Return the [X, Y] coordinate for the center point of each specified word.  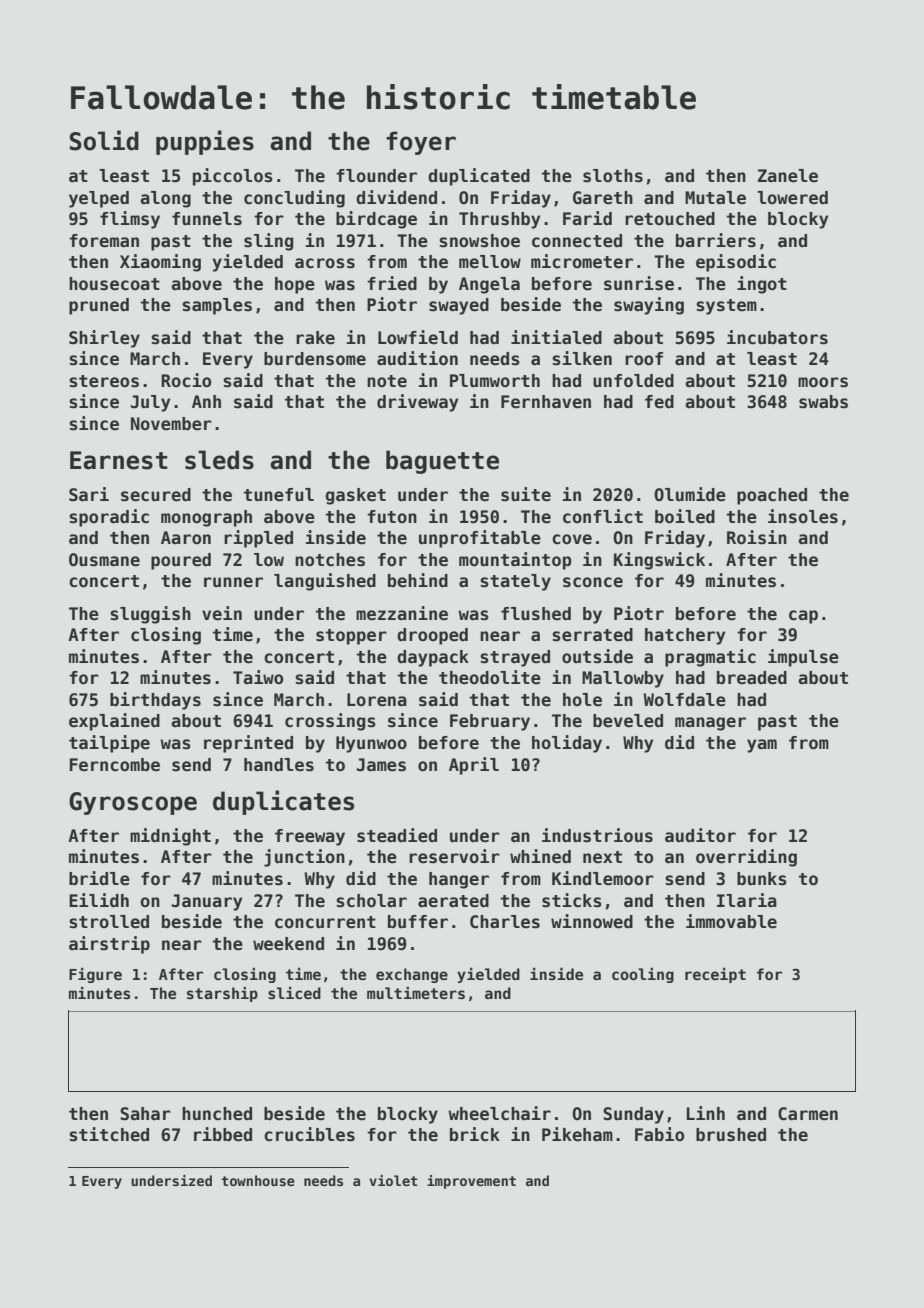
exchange [412, 975]
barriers [716, 240]
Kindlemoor [603, 878]
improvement [471, 1182]
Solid [104, 140]
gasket [355, 496]
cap [803, 617]
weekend [288, 944]
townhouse [258, 1180]
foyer [421, 143]
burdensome [315, 359]
